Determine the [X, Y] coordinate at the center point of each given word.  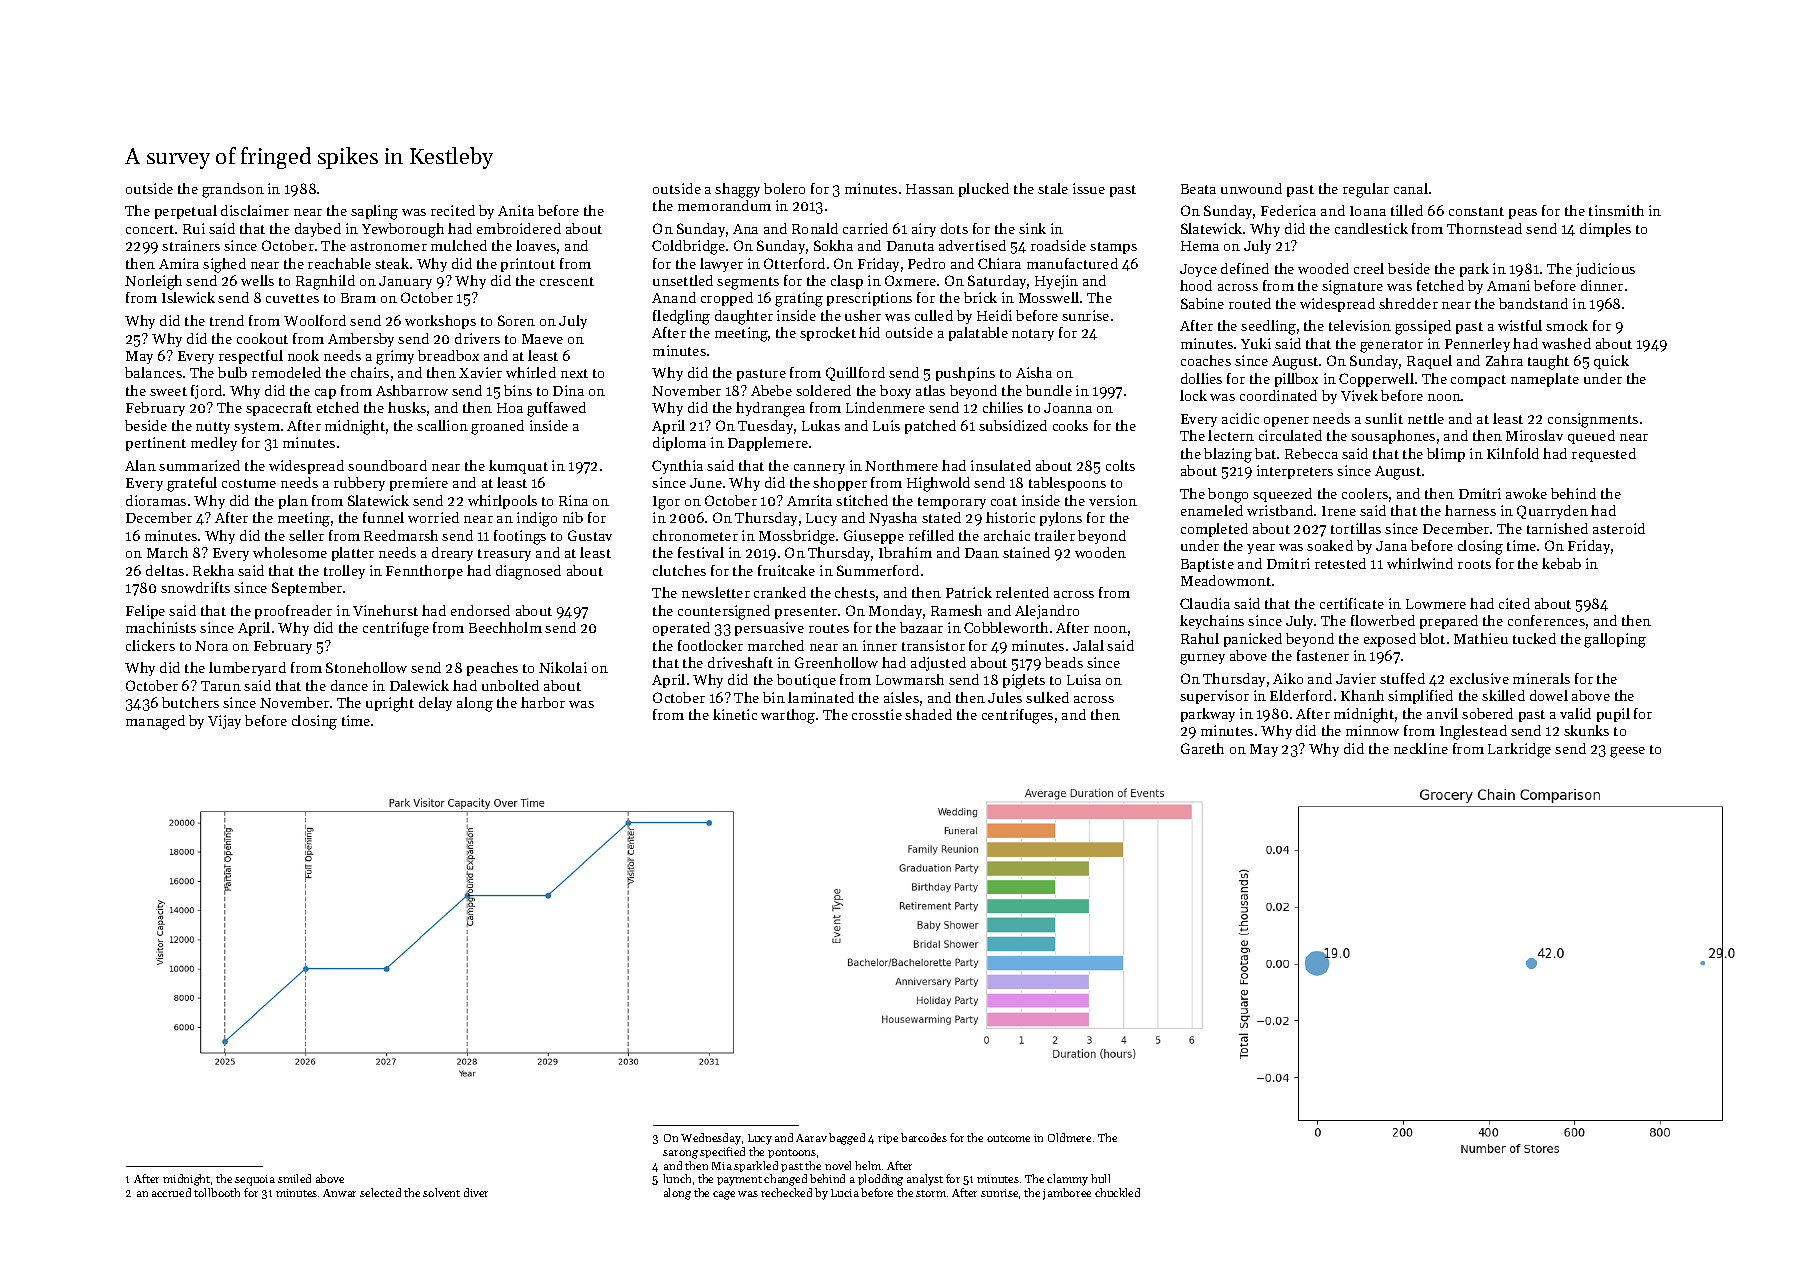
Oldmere [1069, 1137]
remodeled [286, 372]
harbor [543, 702]
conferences [1546, 620]
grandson [233, 190]
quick [1611, 362]
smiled [294, 1178]
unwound [1251, 188]
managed [155, 722]
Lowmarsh [910, 679]
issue [1089, 188]
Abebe [771, 390]
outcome [1008, 1138]
